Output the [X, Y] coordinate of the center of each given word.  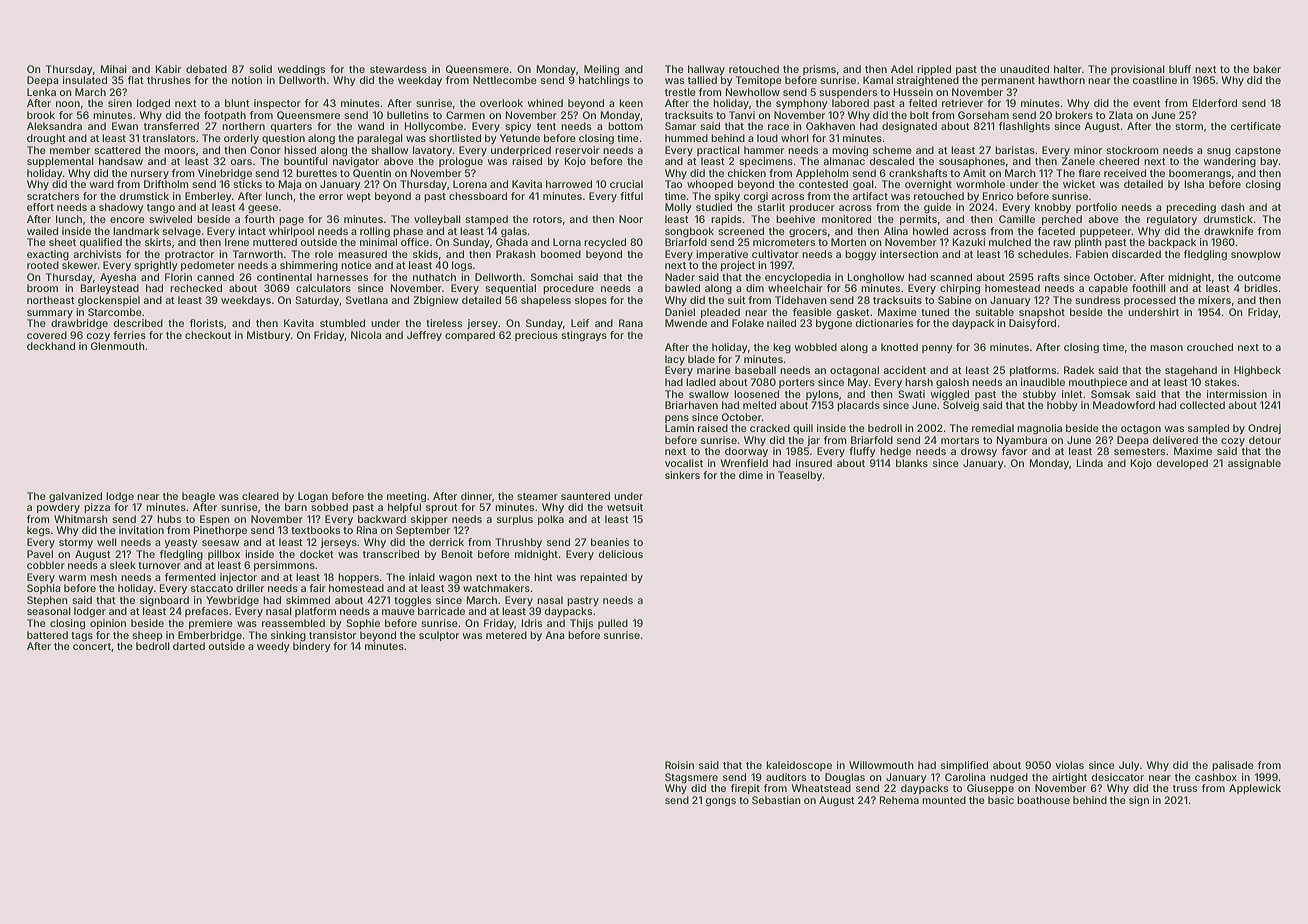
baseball [755, 370]
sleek [123, 565]
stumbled [342, 323]
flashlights [1024, 127]
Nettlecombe [505, 80]
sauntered [585, 496]
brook [41, 115]
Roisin [679, 765]
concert [92, 646]
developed [1182, 464]
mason [1166, 348]
